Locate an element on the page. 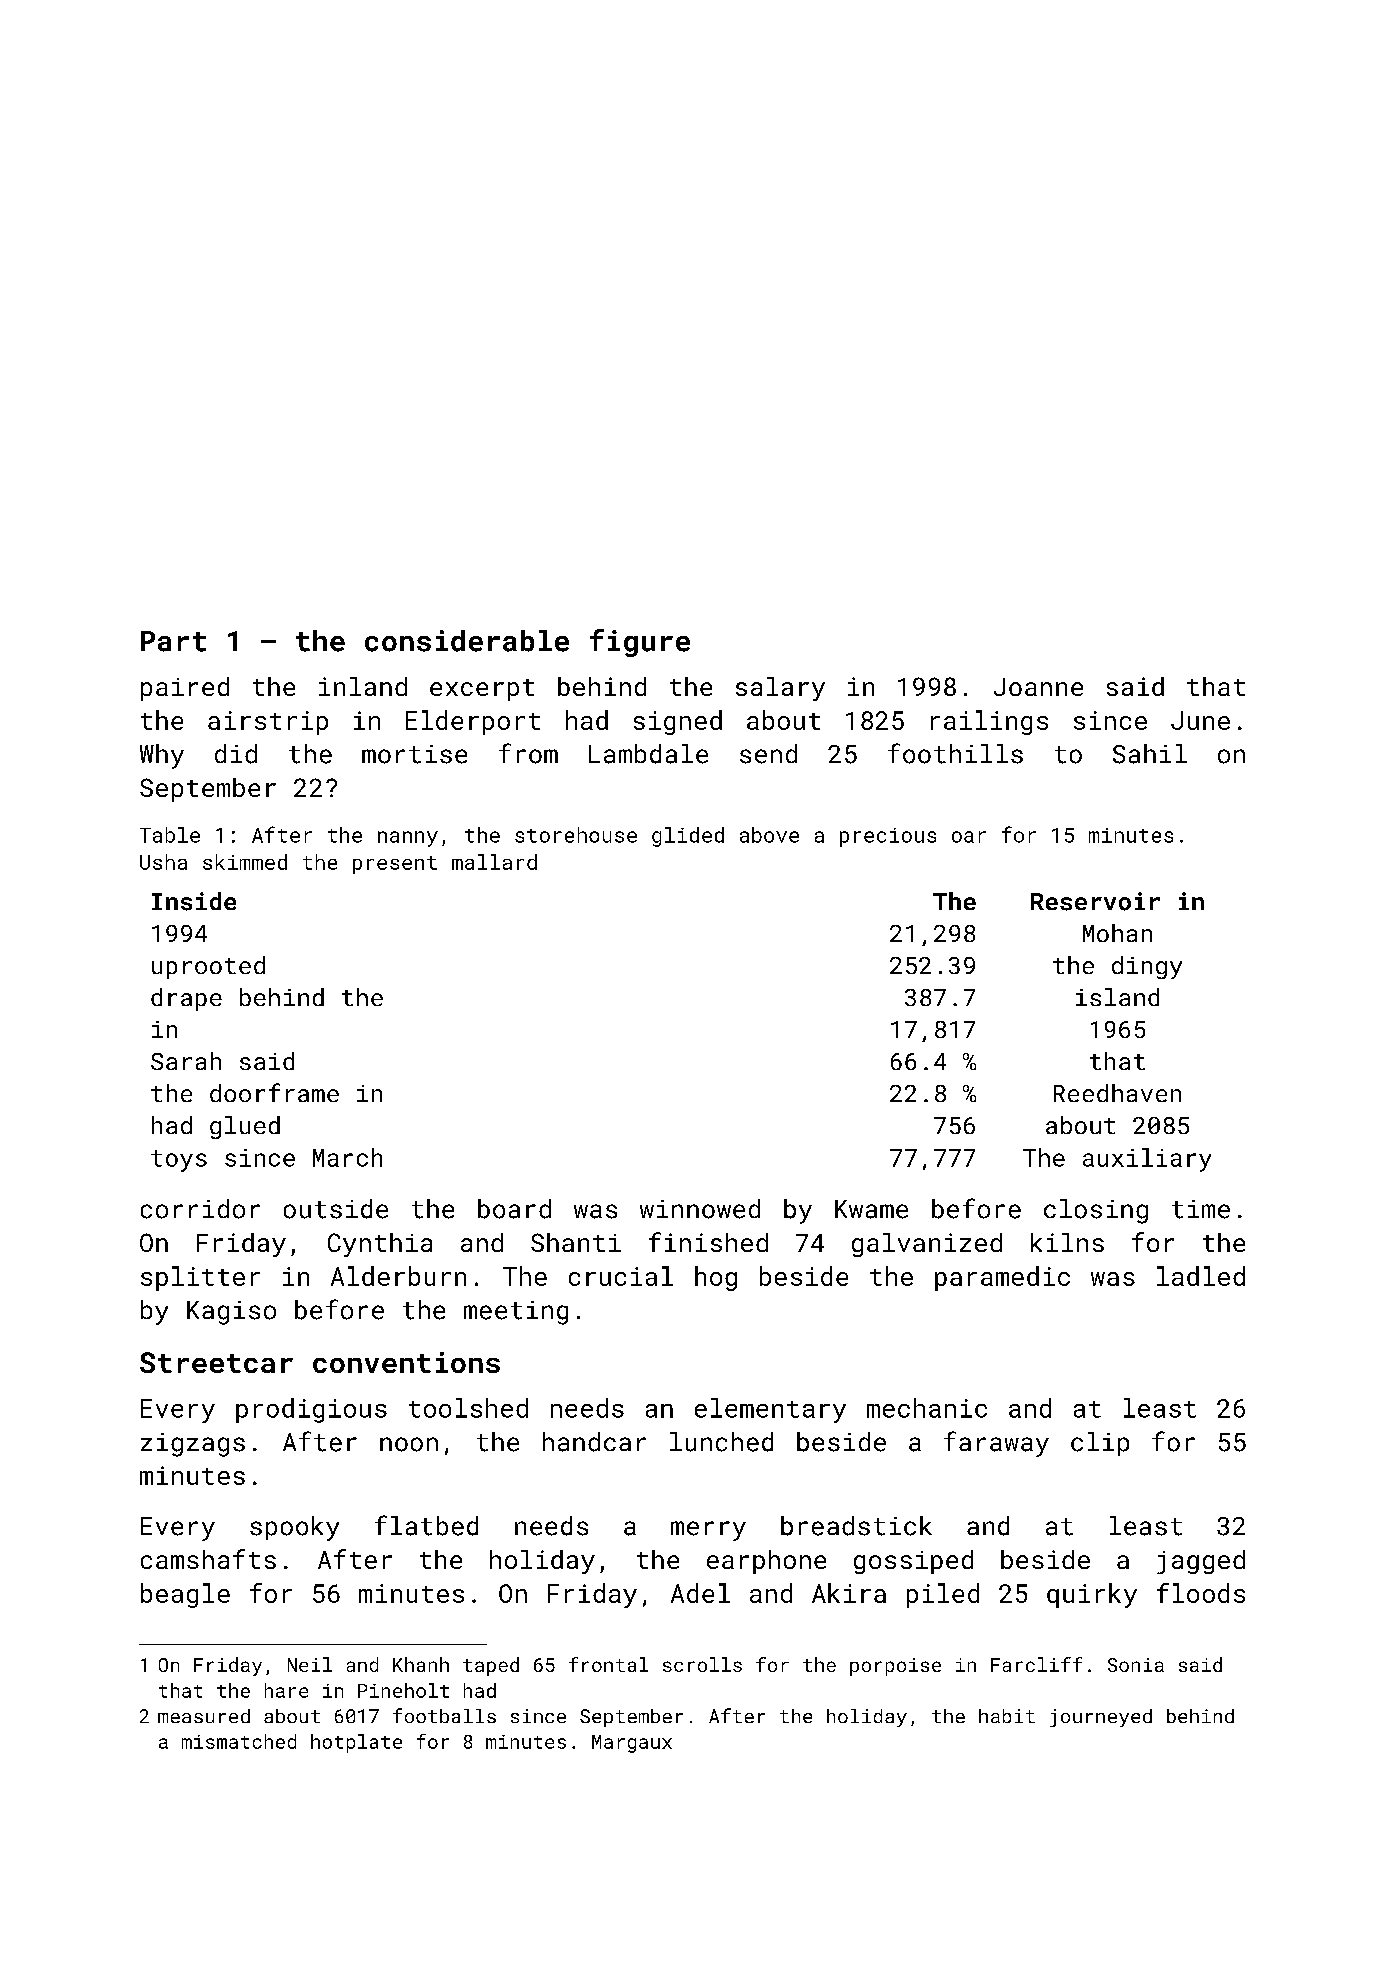 This document has width=1386, height=1969. railings is located at coordinates (989, 722).
